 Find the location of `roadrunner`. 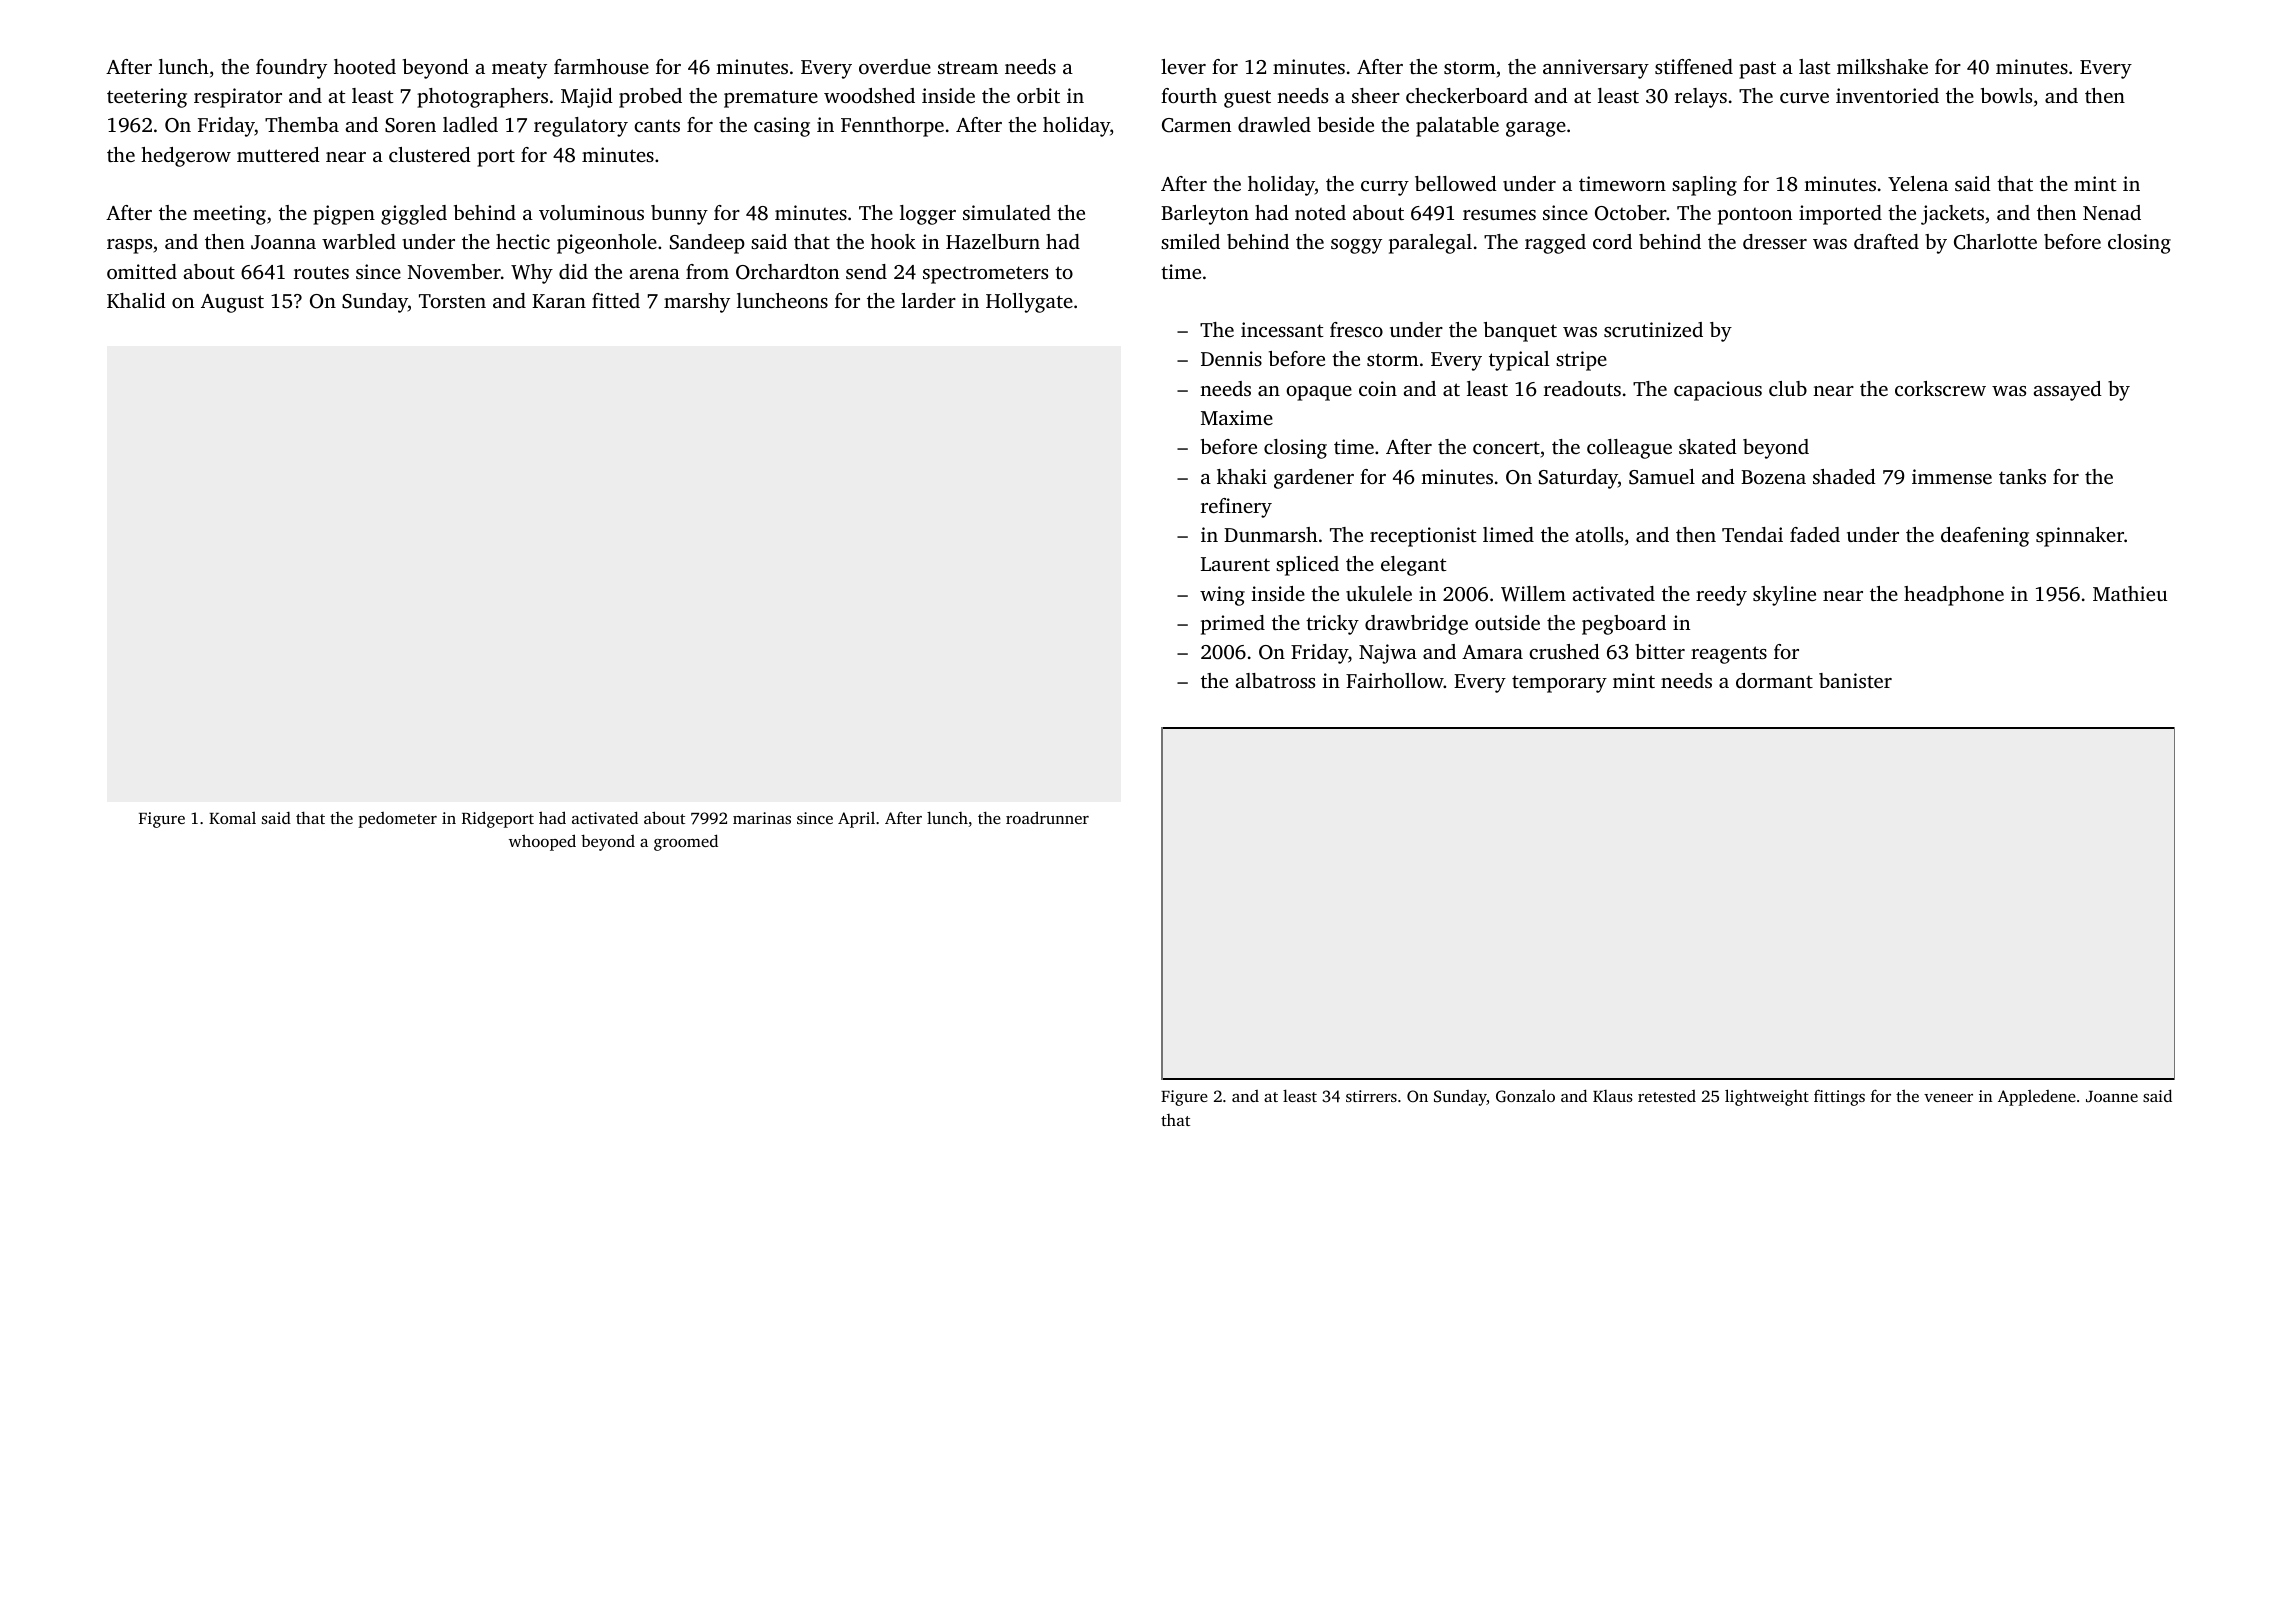

roadrunner is located at coordinates (1047, 817).
